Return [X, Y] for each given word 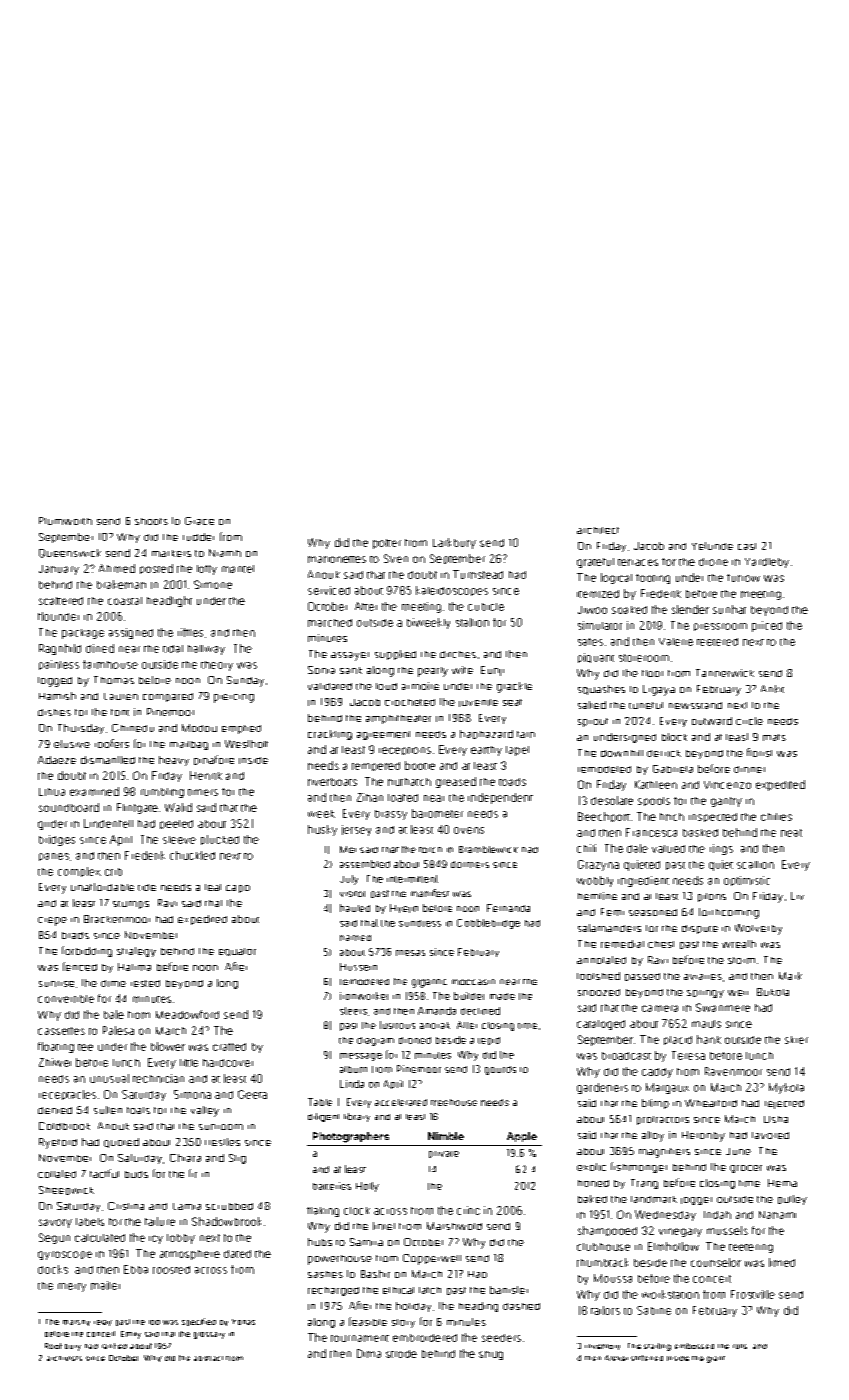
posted [156, 569]
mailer [105, 1285]
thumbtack [602, 1262]
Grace [199, 521]
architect [598, 530]
